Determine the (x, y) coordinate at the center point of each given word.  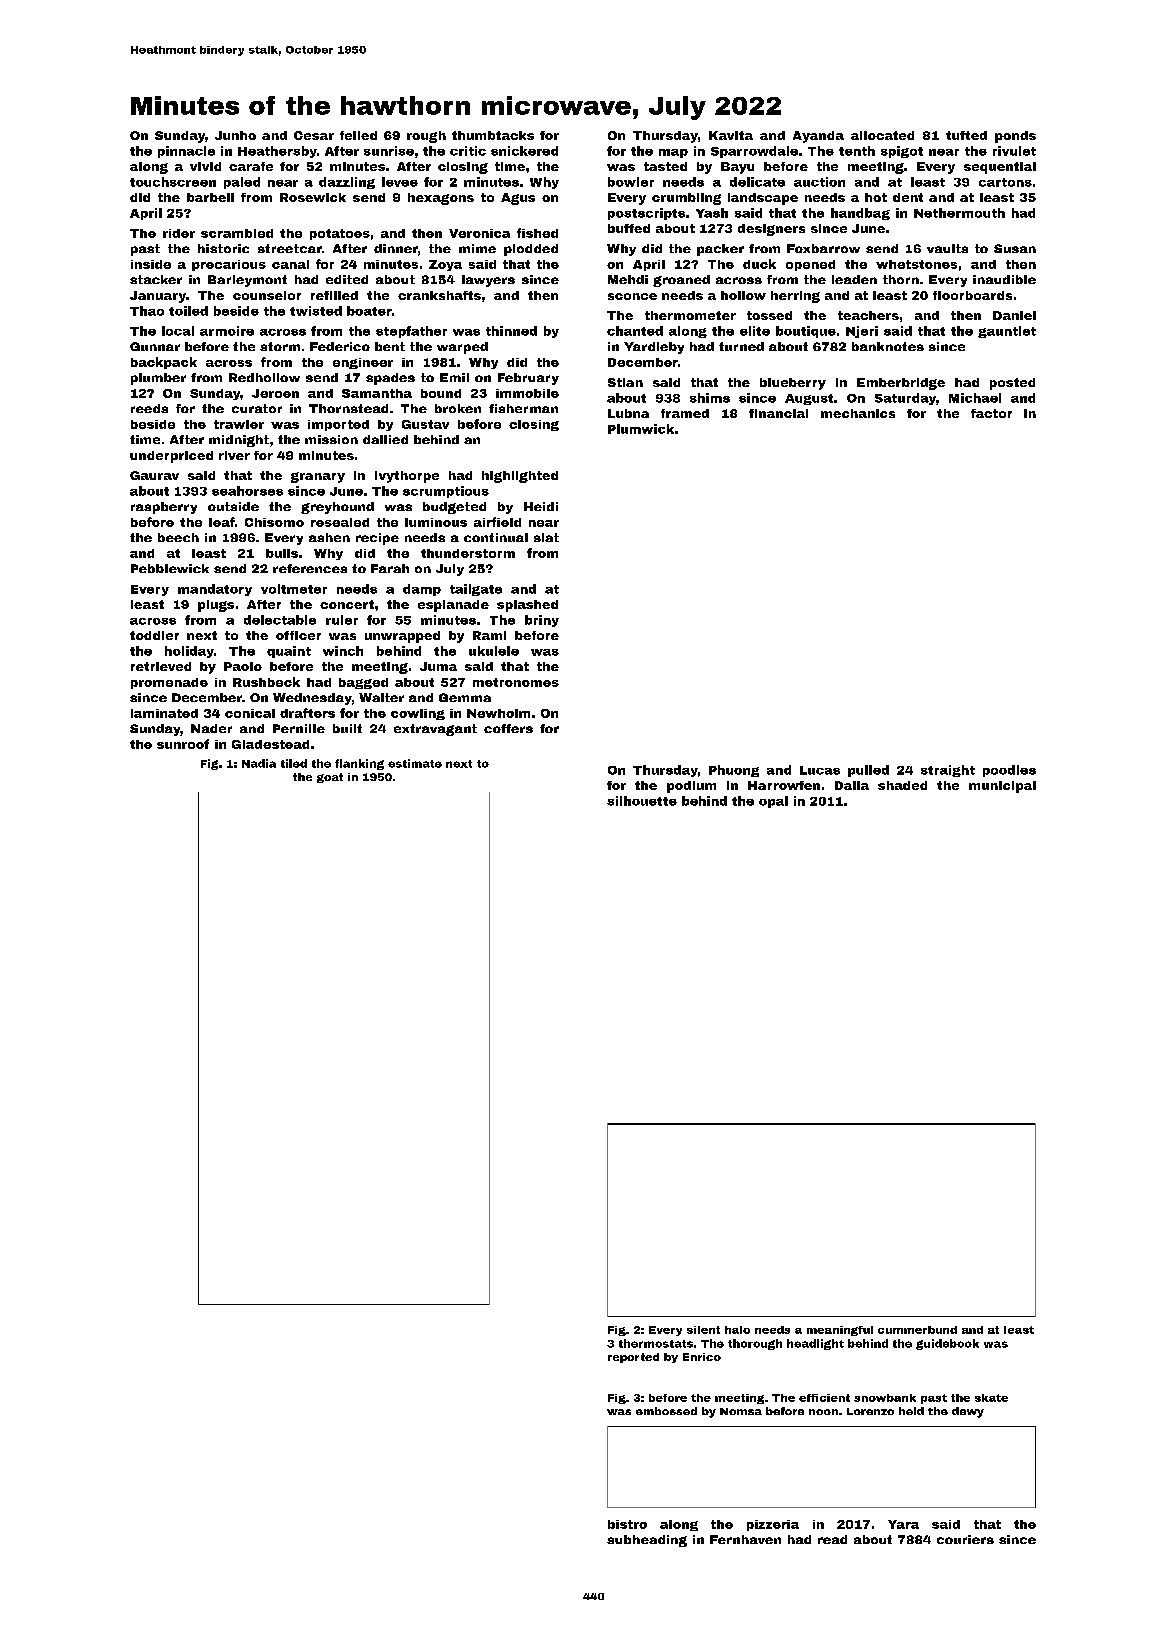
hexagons (441, 199)
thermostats (656, 1343)
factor (991, 413)
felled (358, 135)
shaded (902, 785)
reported (633, 1358)
